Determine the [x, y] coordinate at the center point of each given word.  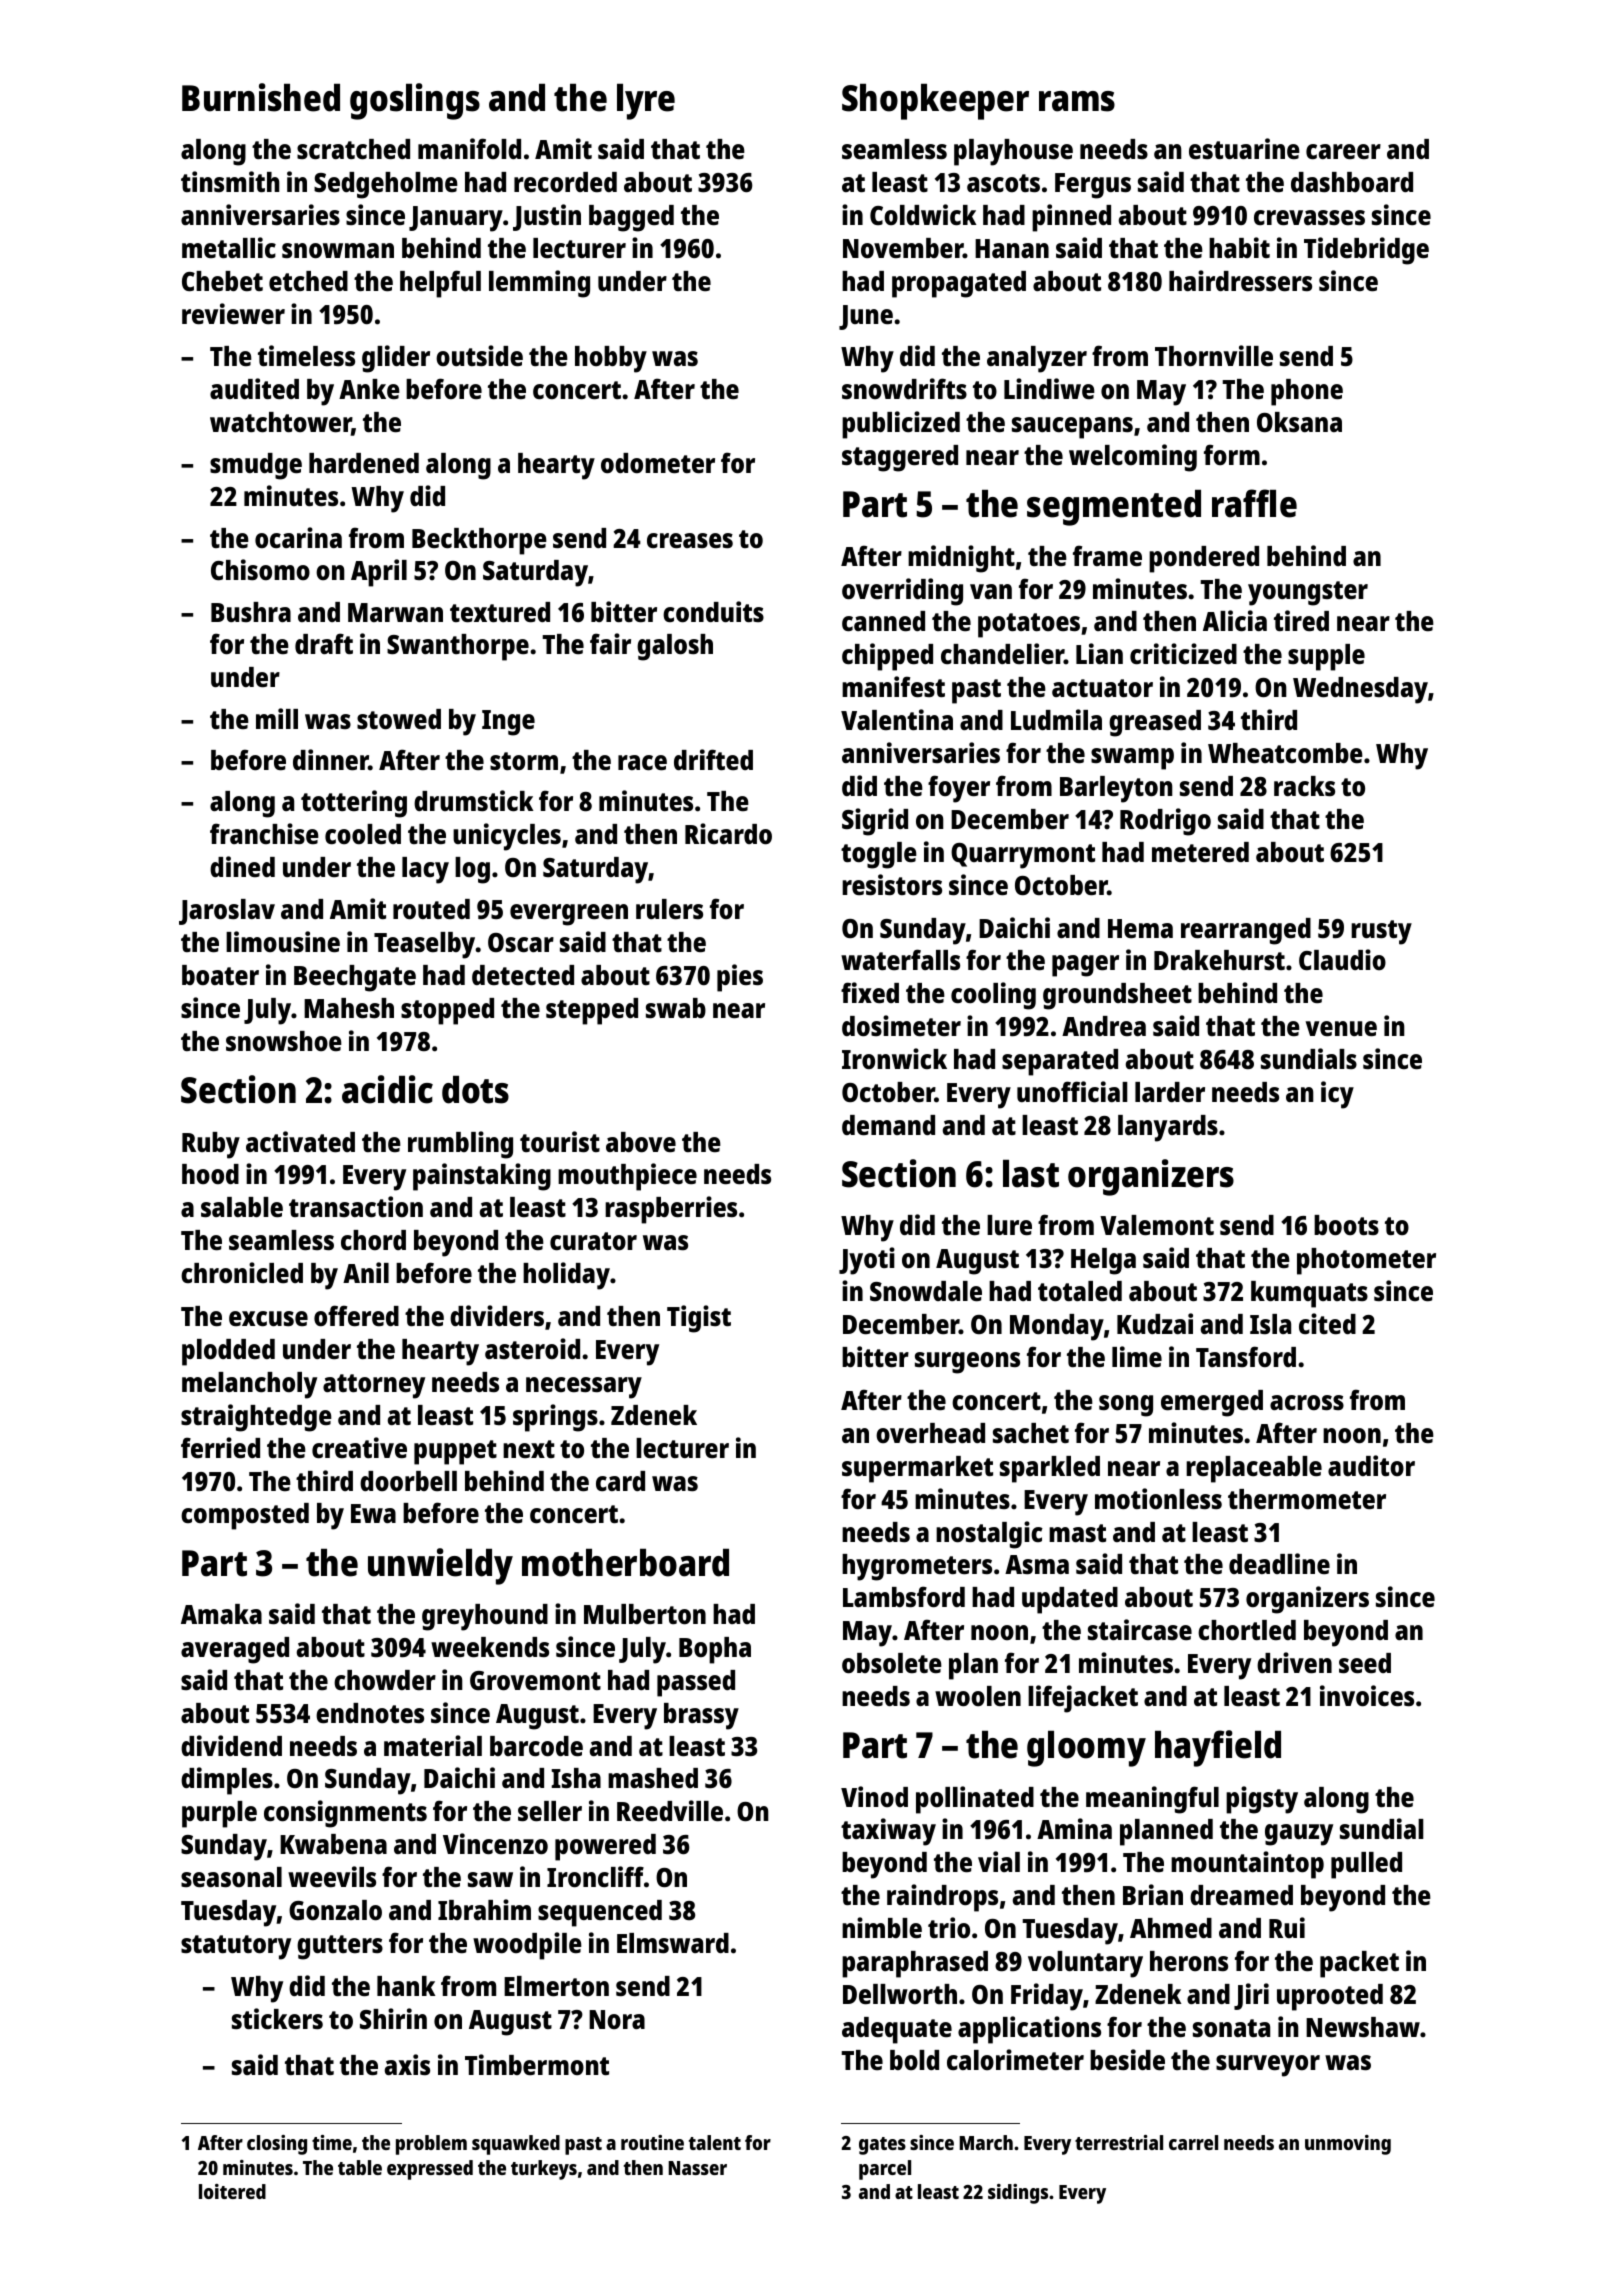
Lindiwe [1049, 388]
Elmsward [673, 1943]
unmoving [1348, 2145]
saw [490, 1879]
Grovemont [535, 1681]
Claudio [1342, 959]
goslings [415, 101]
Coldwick [923, 214]
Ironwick [894, 1058]
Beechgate [355, 978]
